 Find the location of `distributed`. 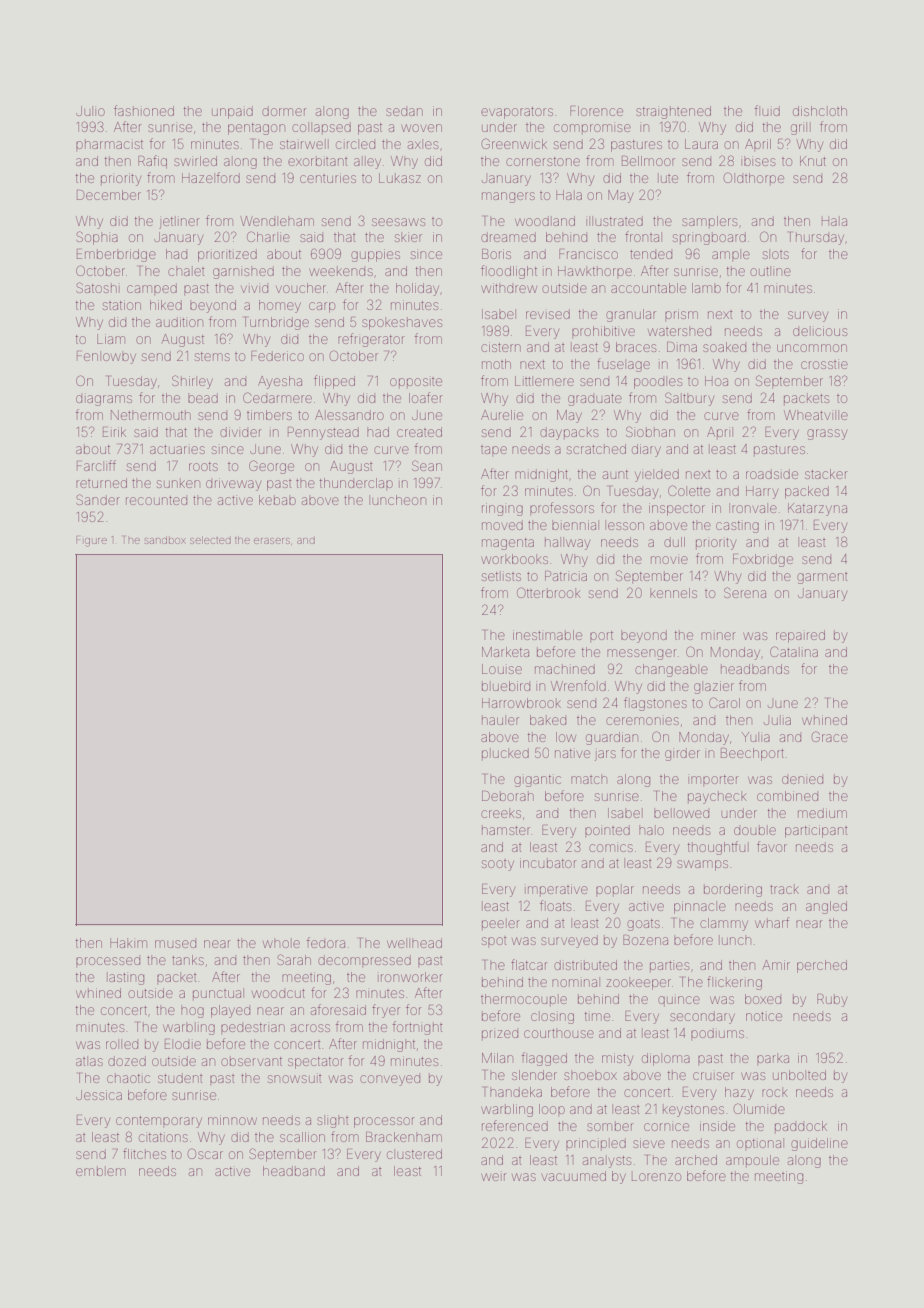

distributed is located at coordinates (585, 965).
